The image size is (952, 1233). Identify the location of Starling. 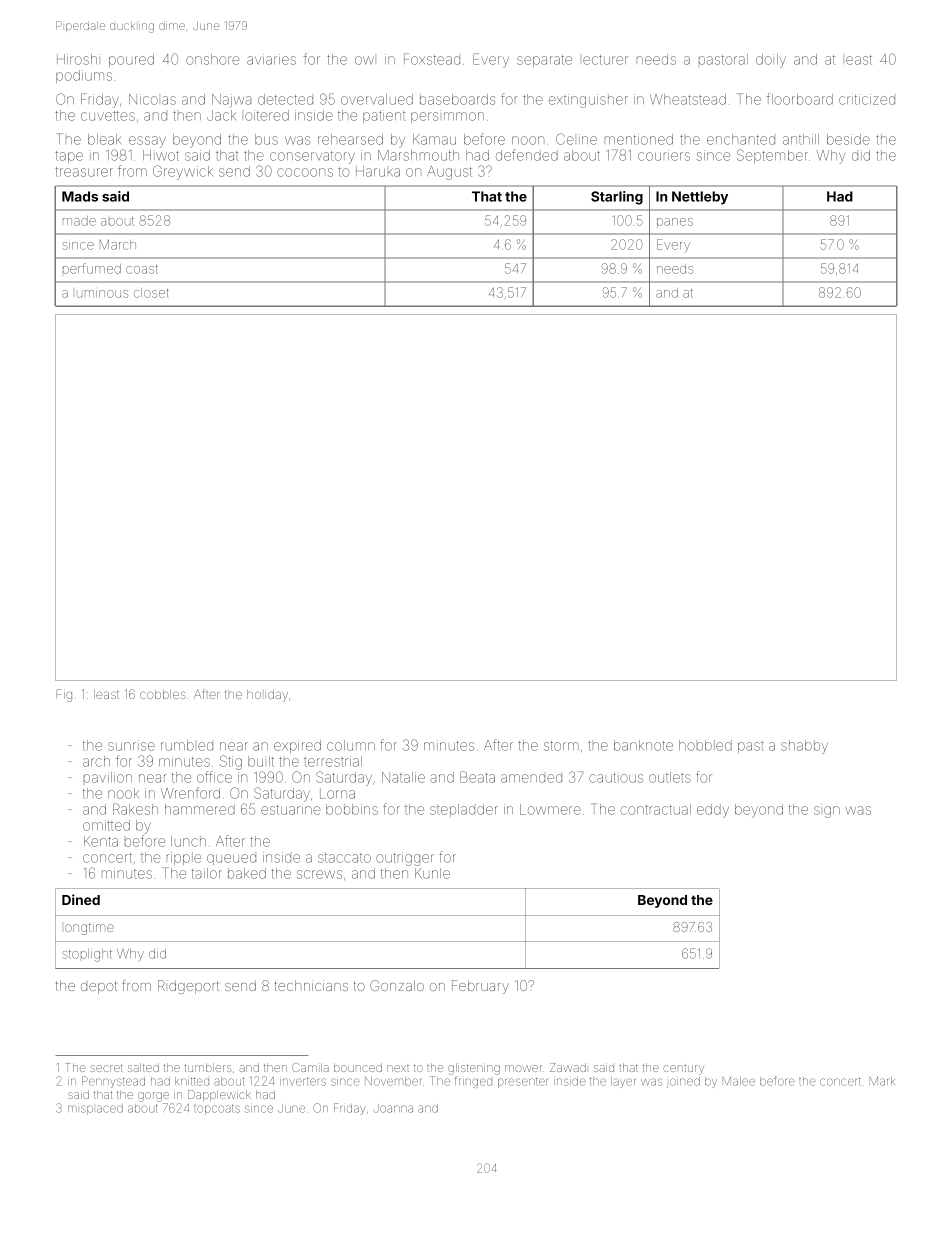
(617, 198).
